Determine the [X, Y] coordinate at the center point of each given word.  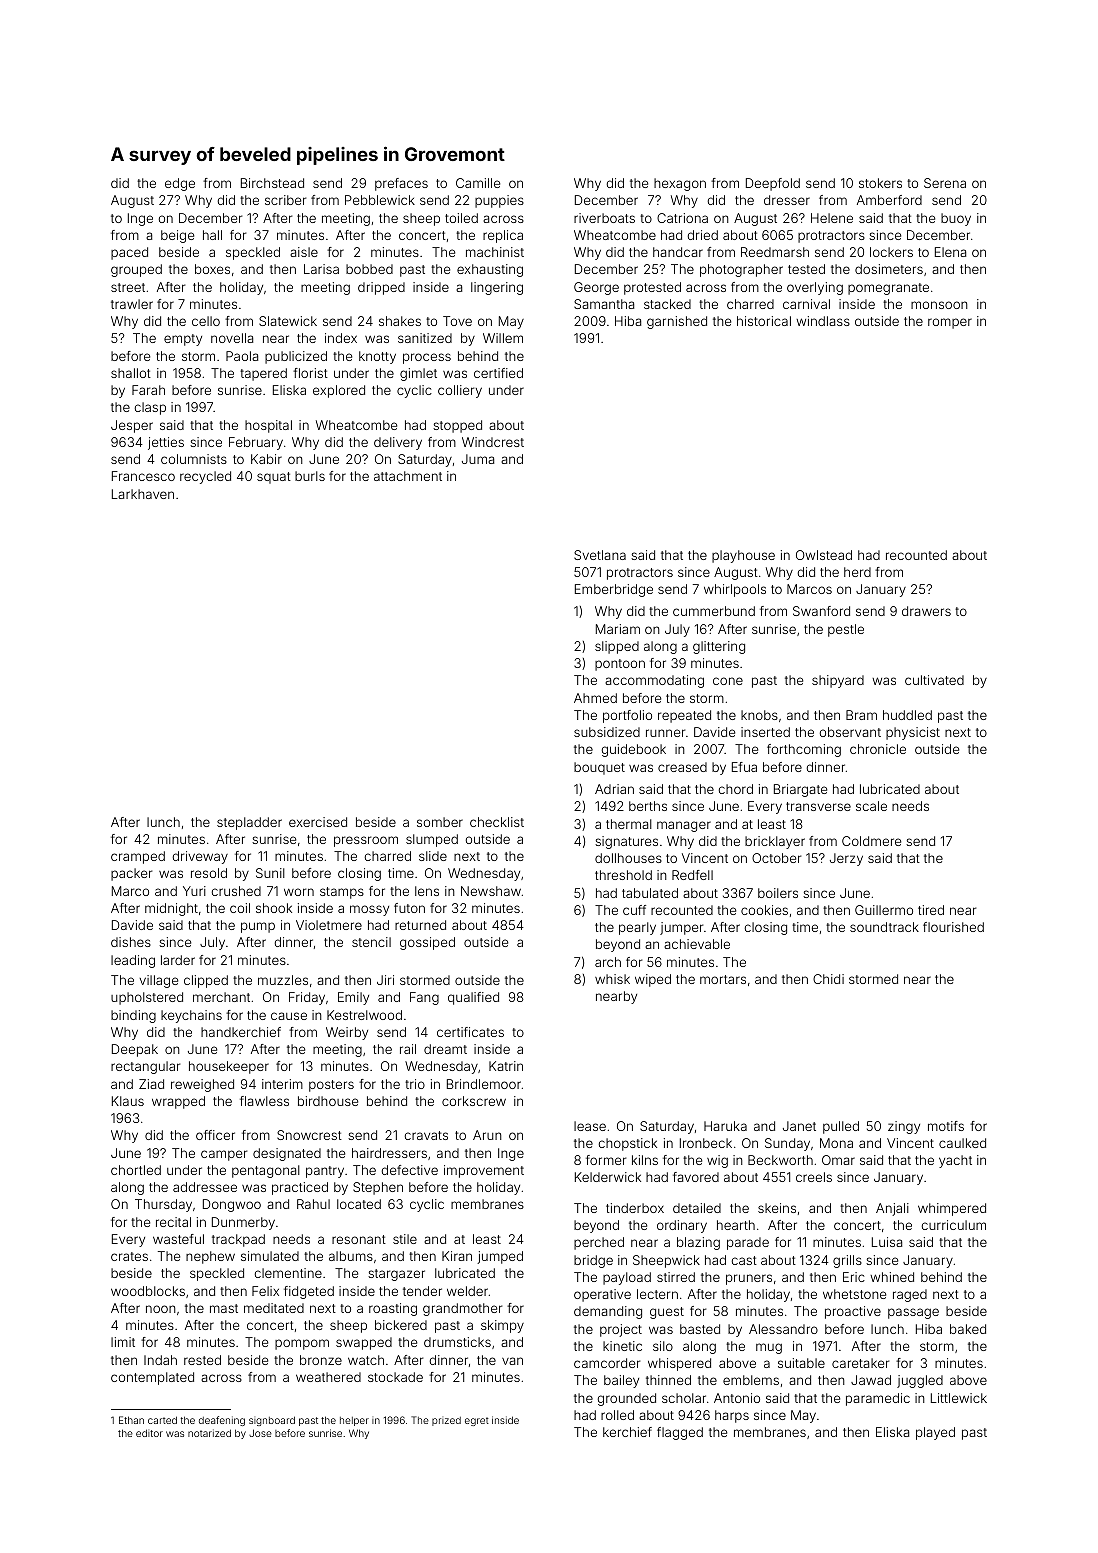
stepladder [249, 823]
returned [420, 925]
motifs [946, 1126]
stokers [880, 183]
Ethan [131, 1420]
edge [180, 184]
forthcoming [804, 750]
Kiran [457, 1256]
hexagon [680, 184]
